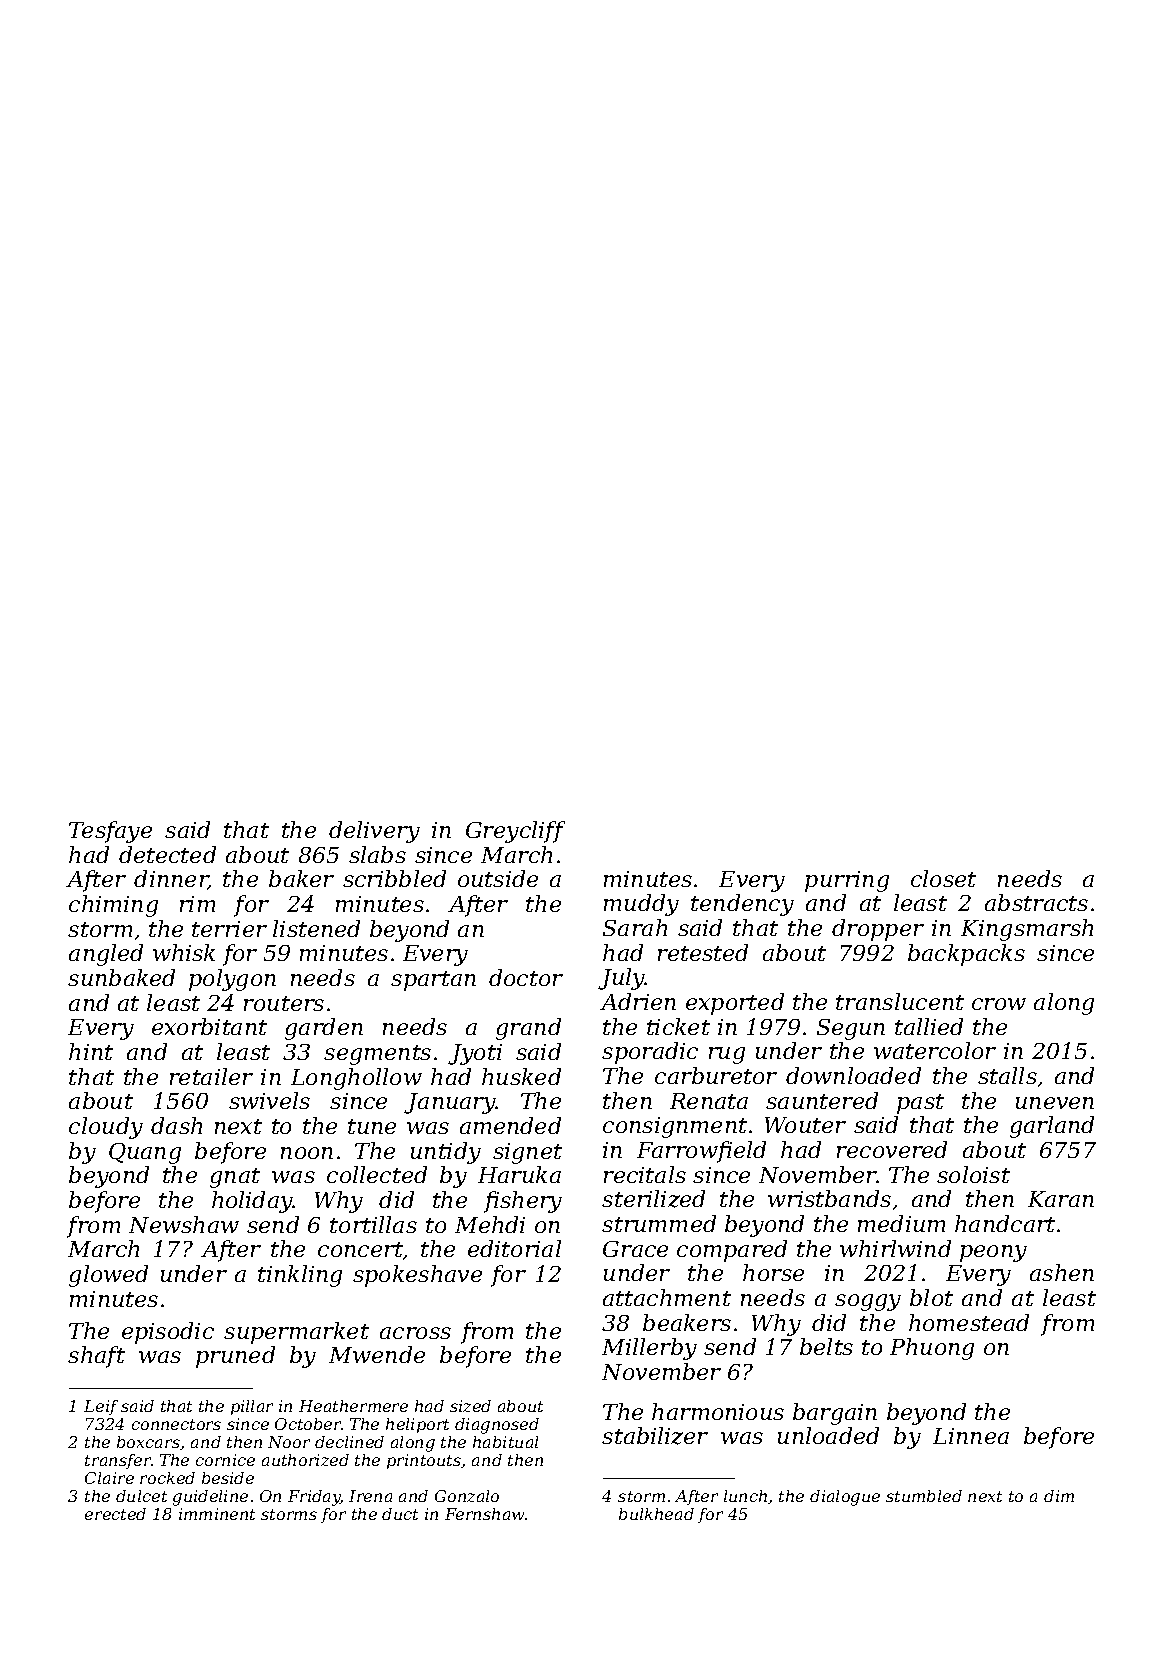 Image resolution: width=1165 pixels, height=1654 pixels. I want to click on retested, so click(703, 952).
